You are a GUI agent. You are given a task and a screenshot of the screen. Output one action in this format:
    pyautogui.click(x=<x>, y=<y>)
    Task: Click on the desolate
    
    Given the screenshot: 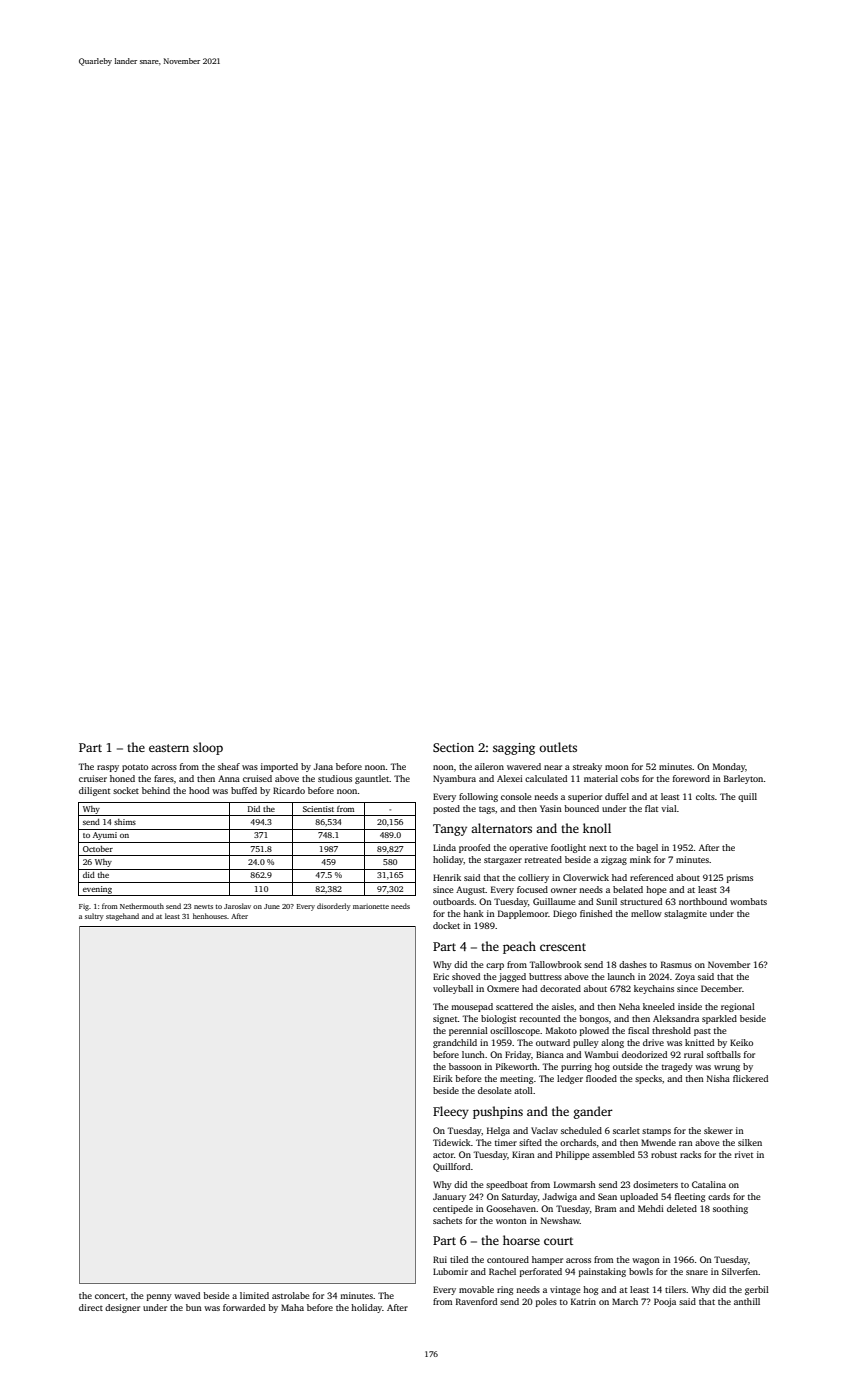 What is the action you would take?
    pyautogui.click(x=494, y=1090)
